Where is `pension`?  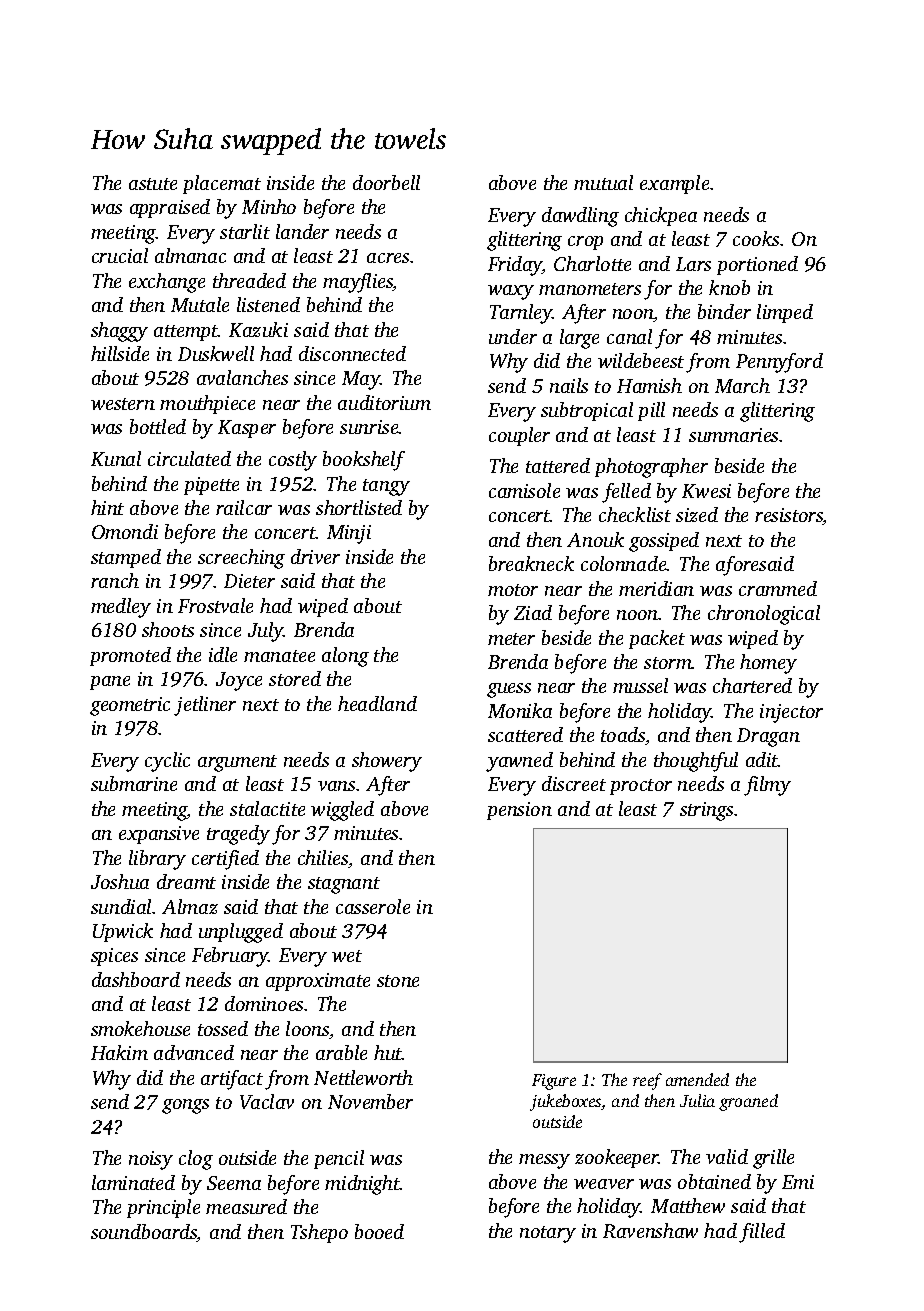
pension is located at coordinates (519, 811).
